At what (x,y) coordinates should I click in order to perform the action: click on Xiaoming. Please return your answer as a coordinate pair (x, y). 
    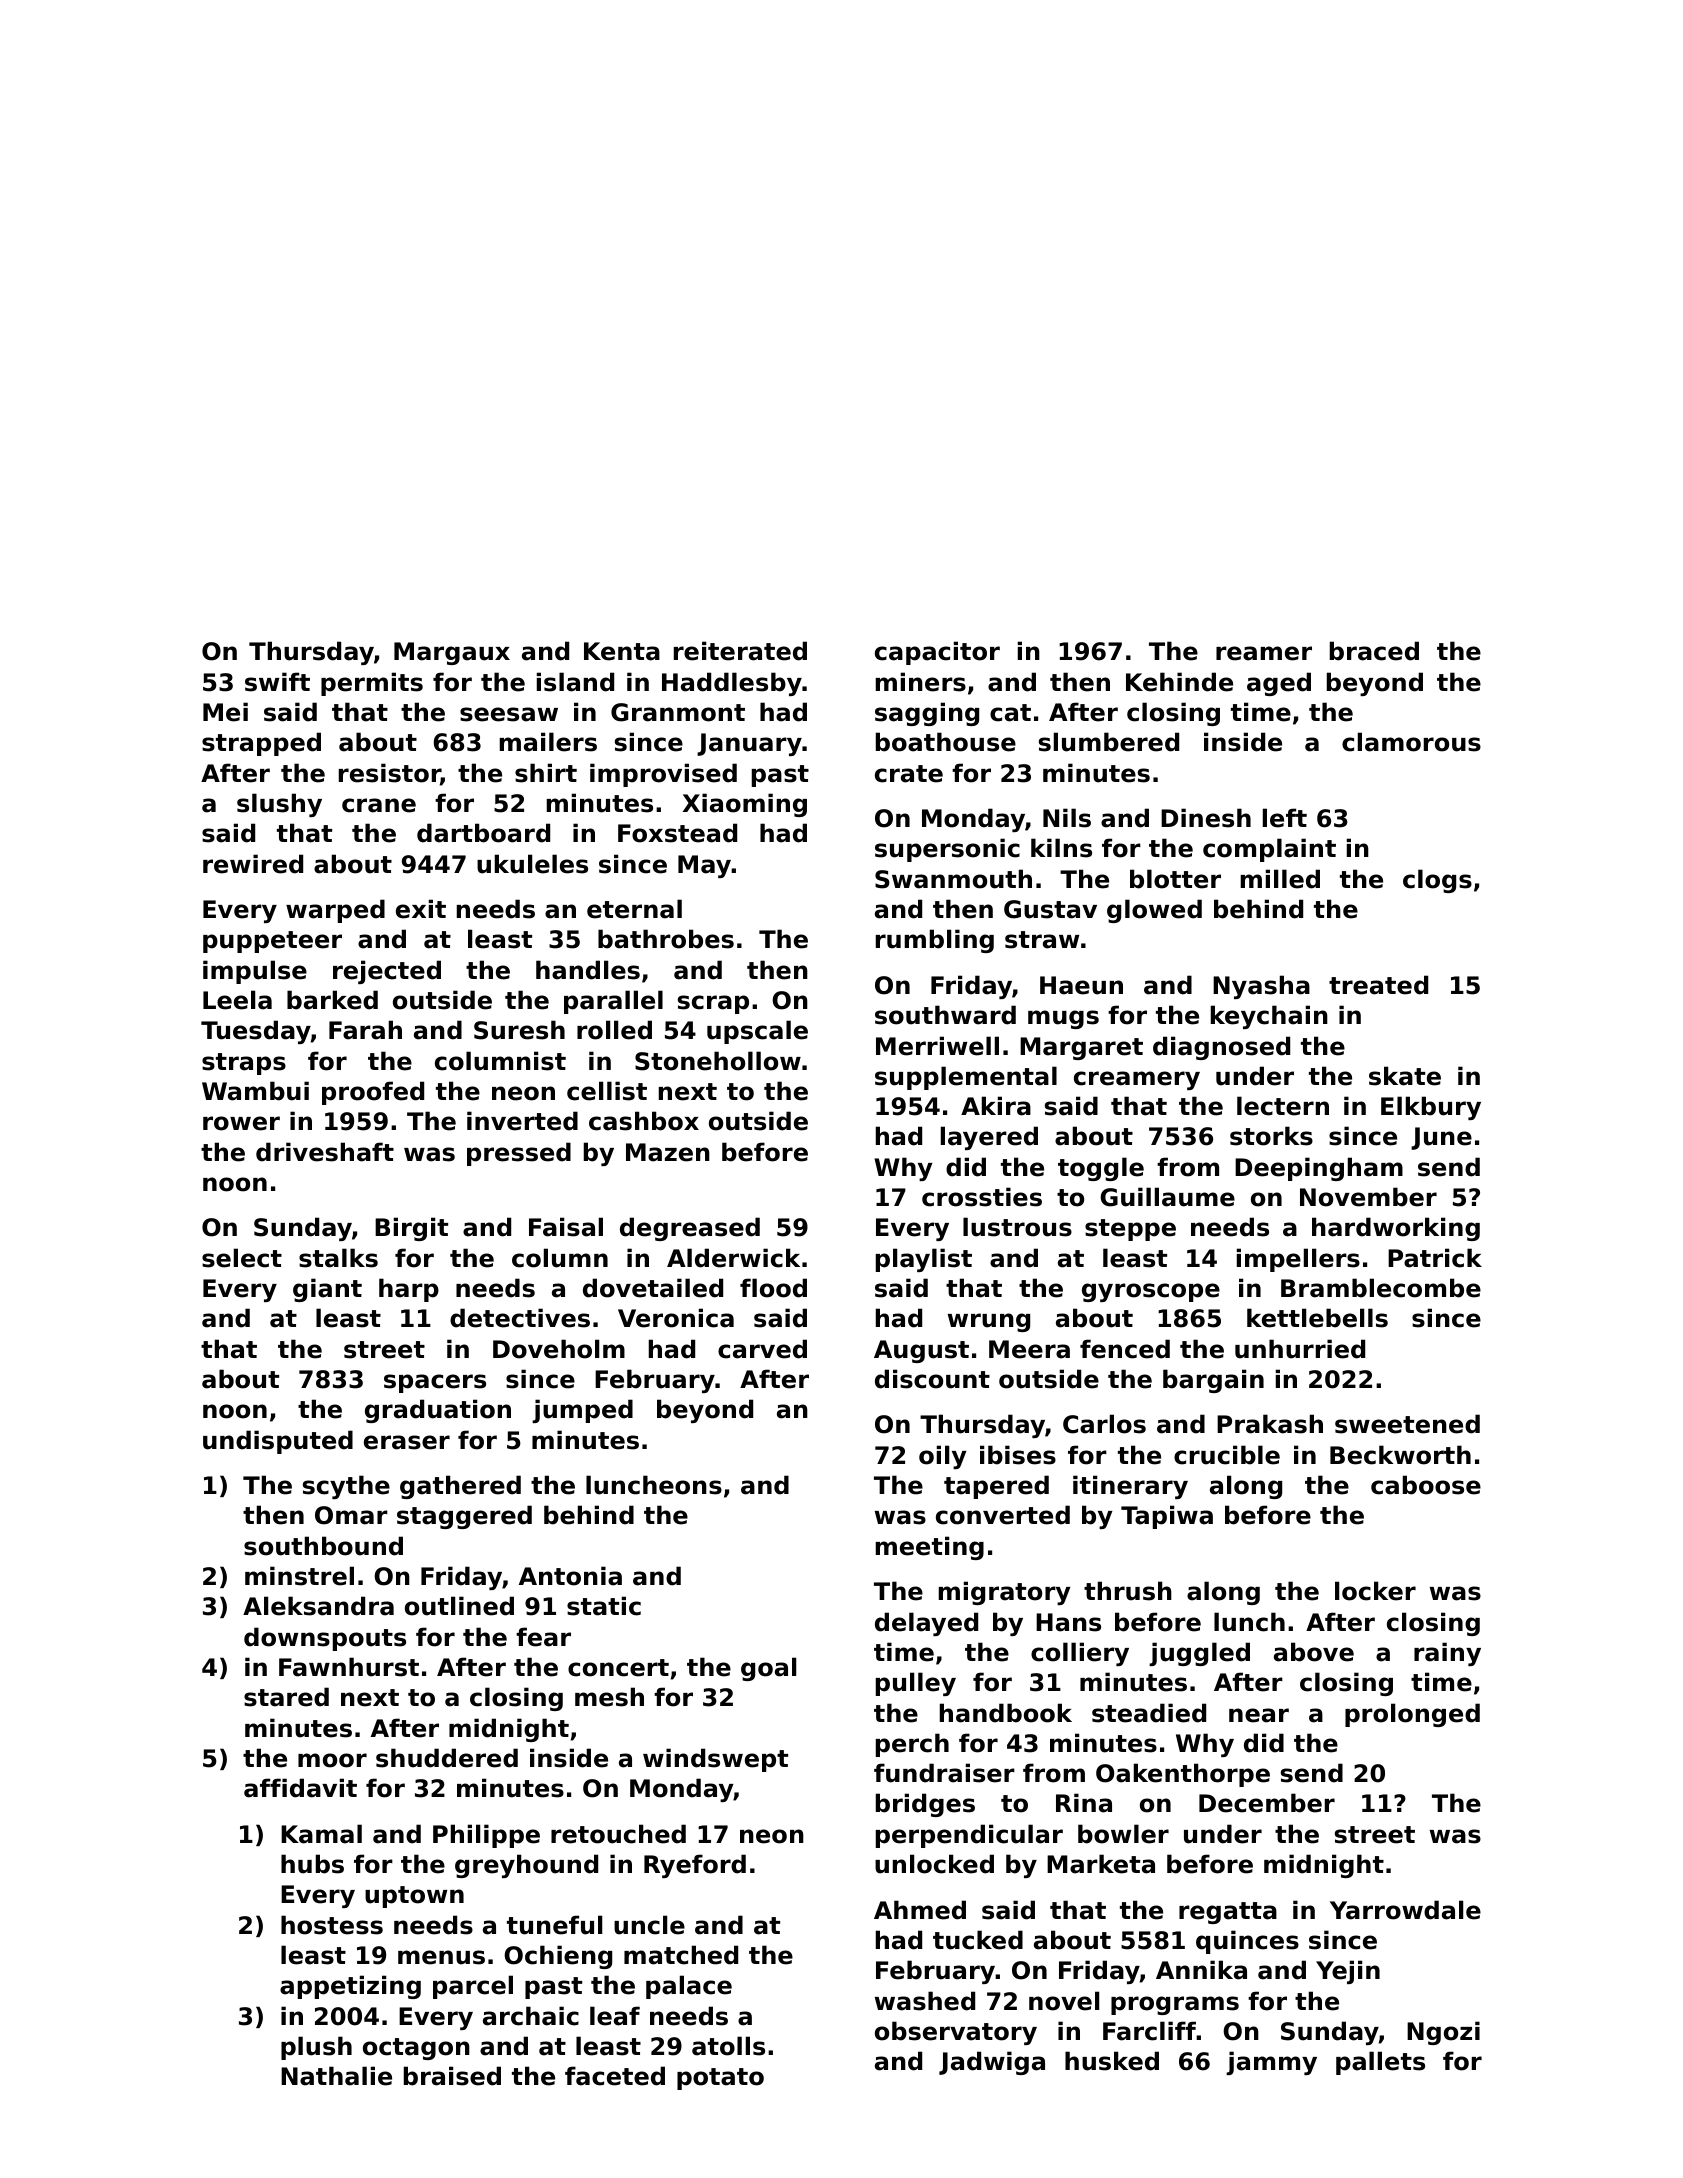
    Looking at the image, I should click on (745, 805).
